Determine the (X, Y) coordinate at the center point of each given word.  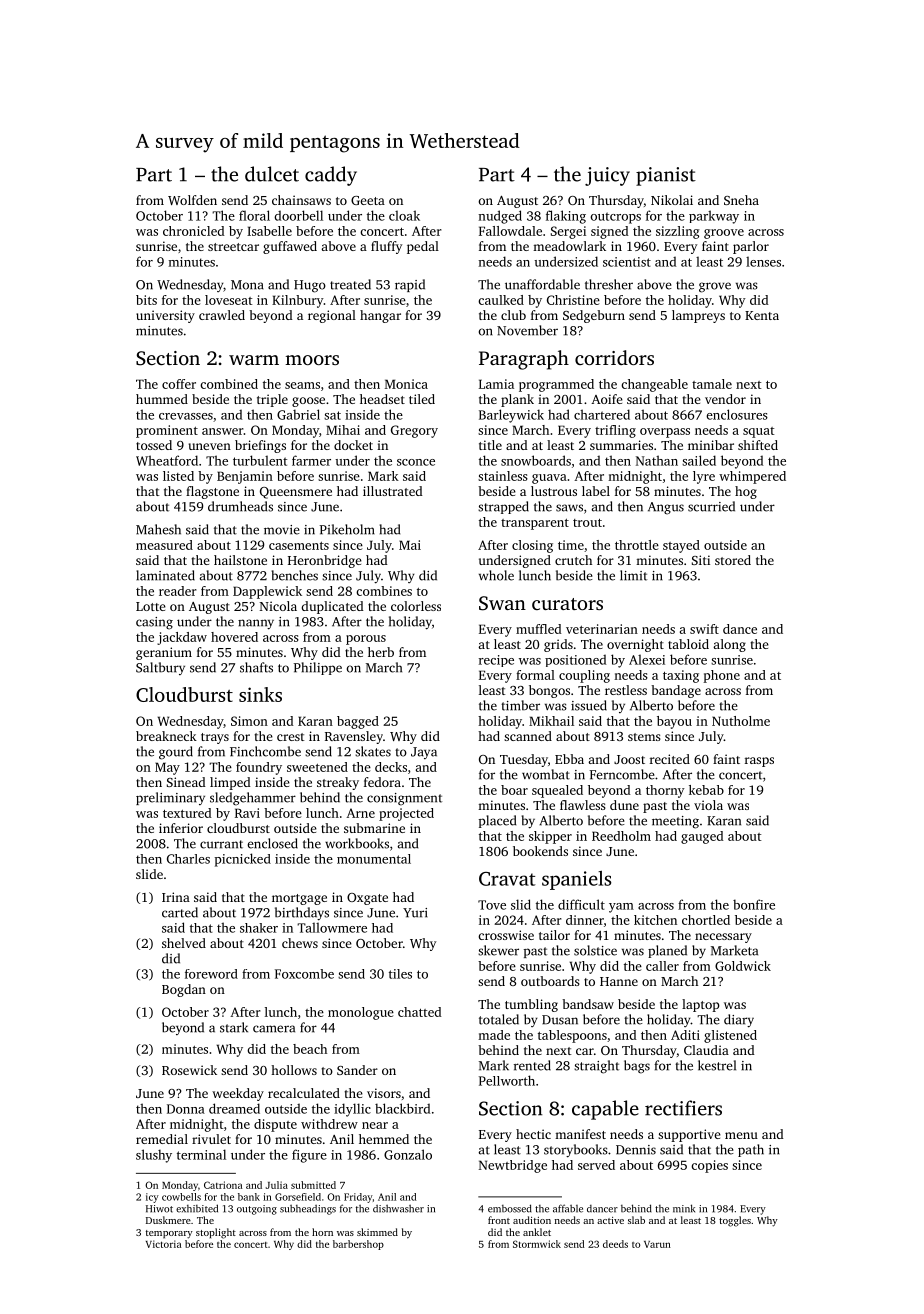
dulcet (272, 174)
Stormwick (537, 1244)
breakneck (166, 736)
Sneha (741, 200)
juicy (607, 176)
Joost (629, 759)
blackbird (402, 1108)
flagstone (212, 492)
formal (535, 675)
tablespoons (572, 1036)
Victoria (163, 1244)
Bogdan (184, 990)
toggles (735, 1221)
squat (758, 432)
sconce (416, 462)
